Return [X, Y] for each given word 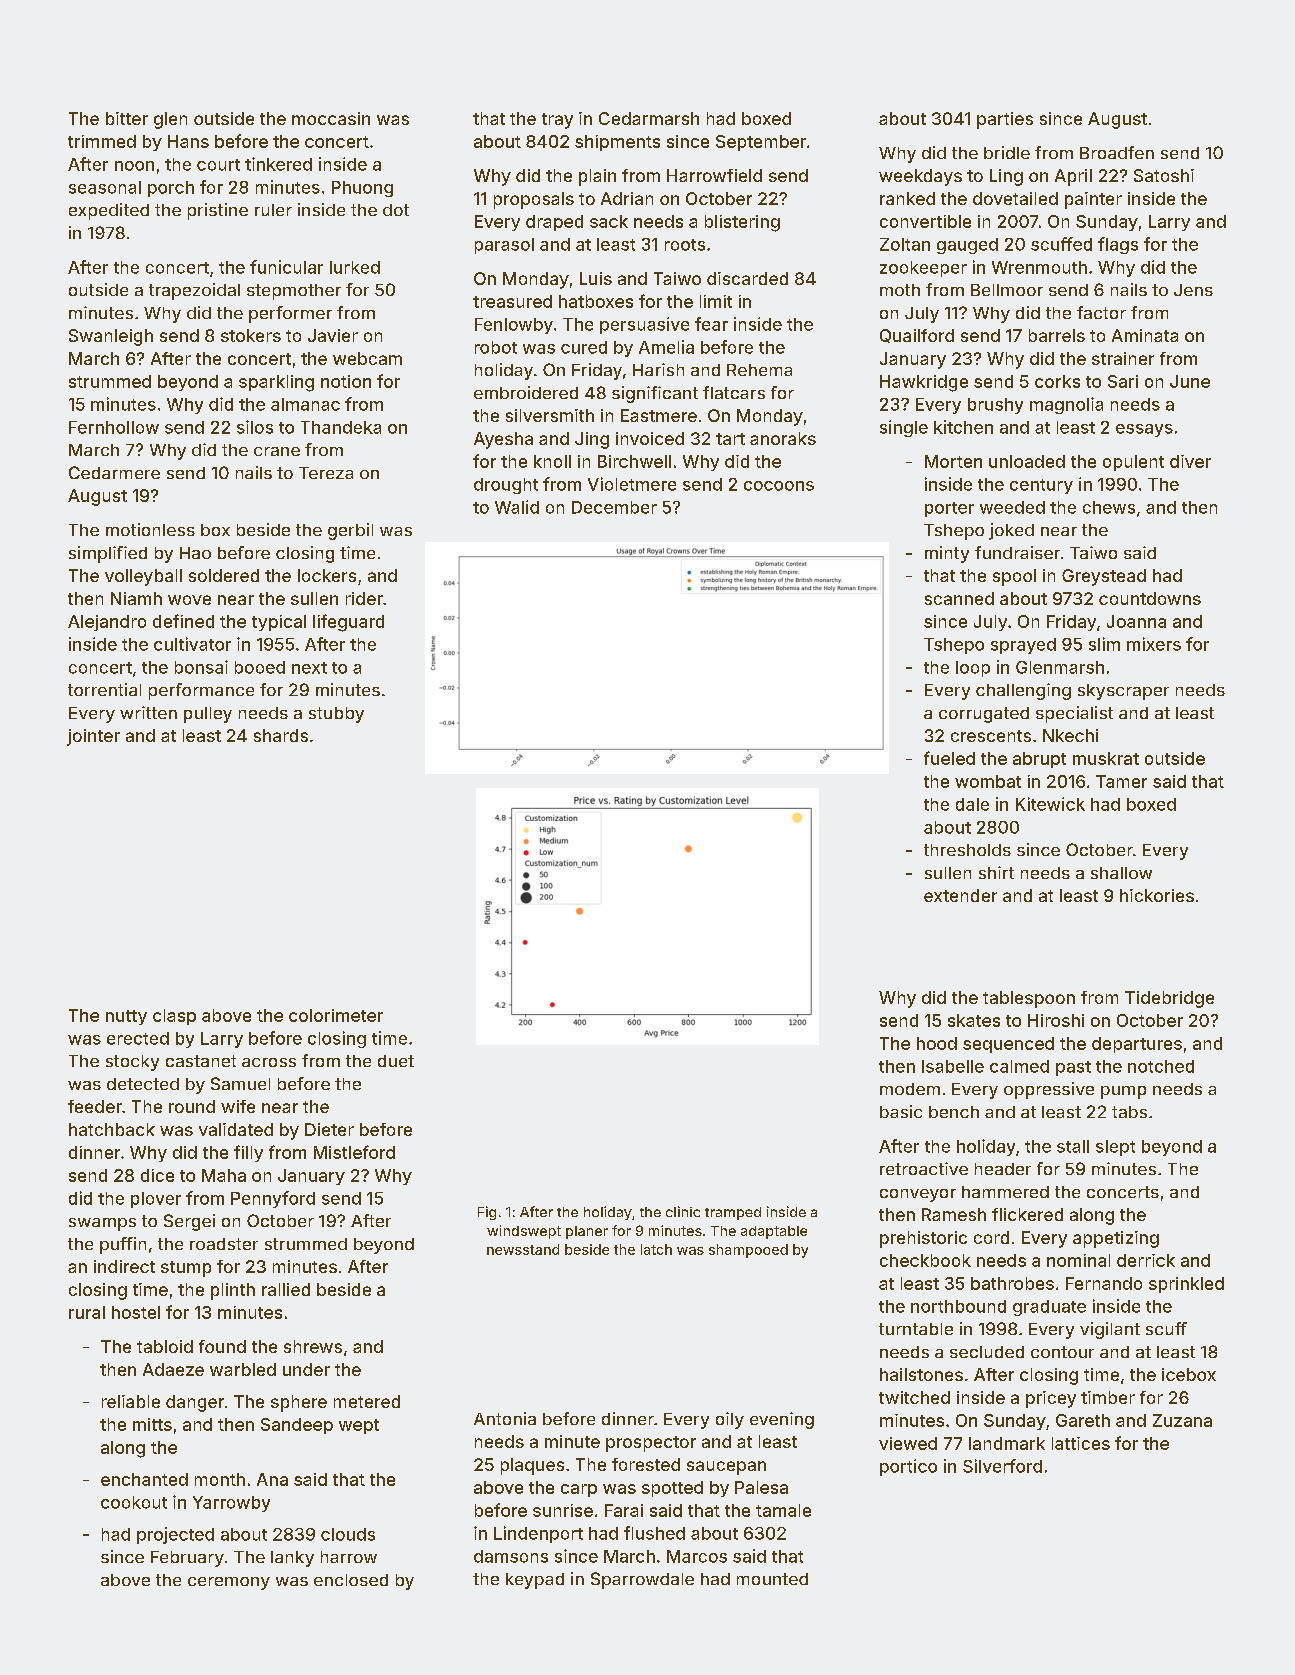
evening [782, 1420]
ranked [907, 198]
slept [1115, 1148]
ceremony [229, 1583]
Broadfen [1117, 152]
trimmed [102, 141]
